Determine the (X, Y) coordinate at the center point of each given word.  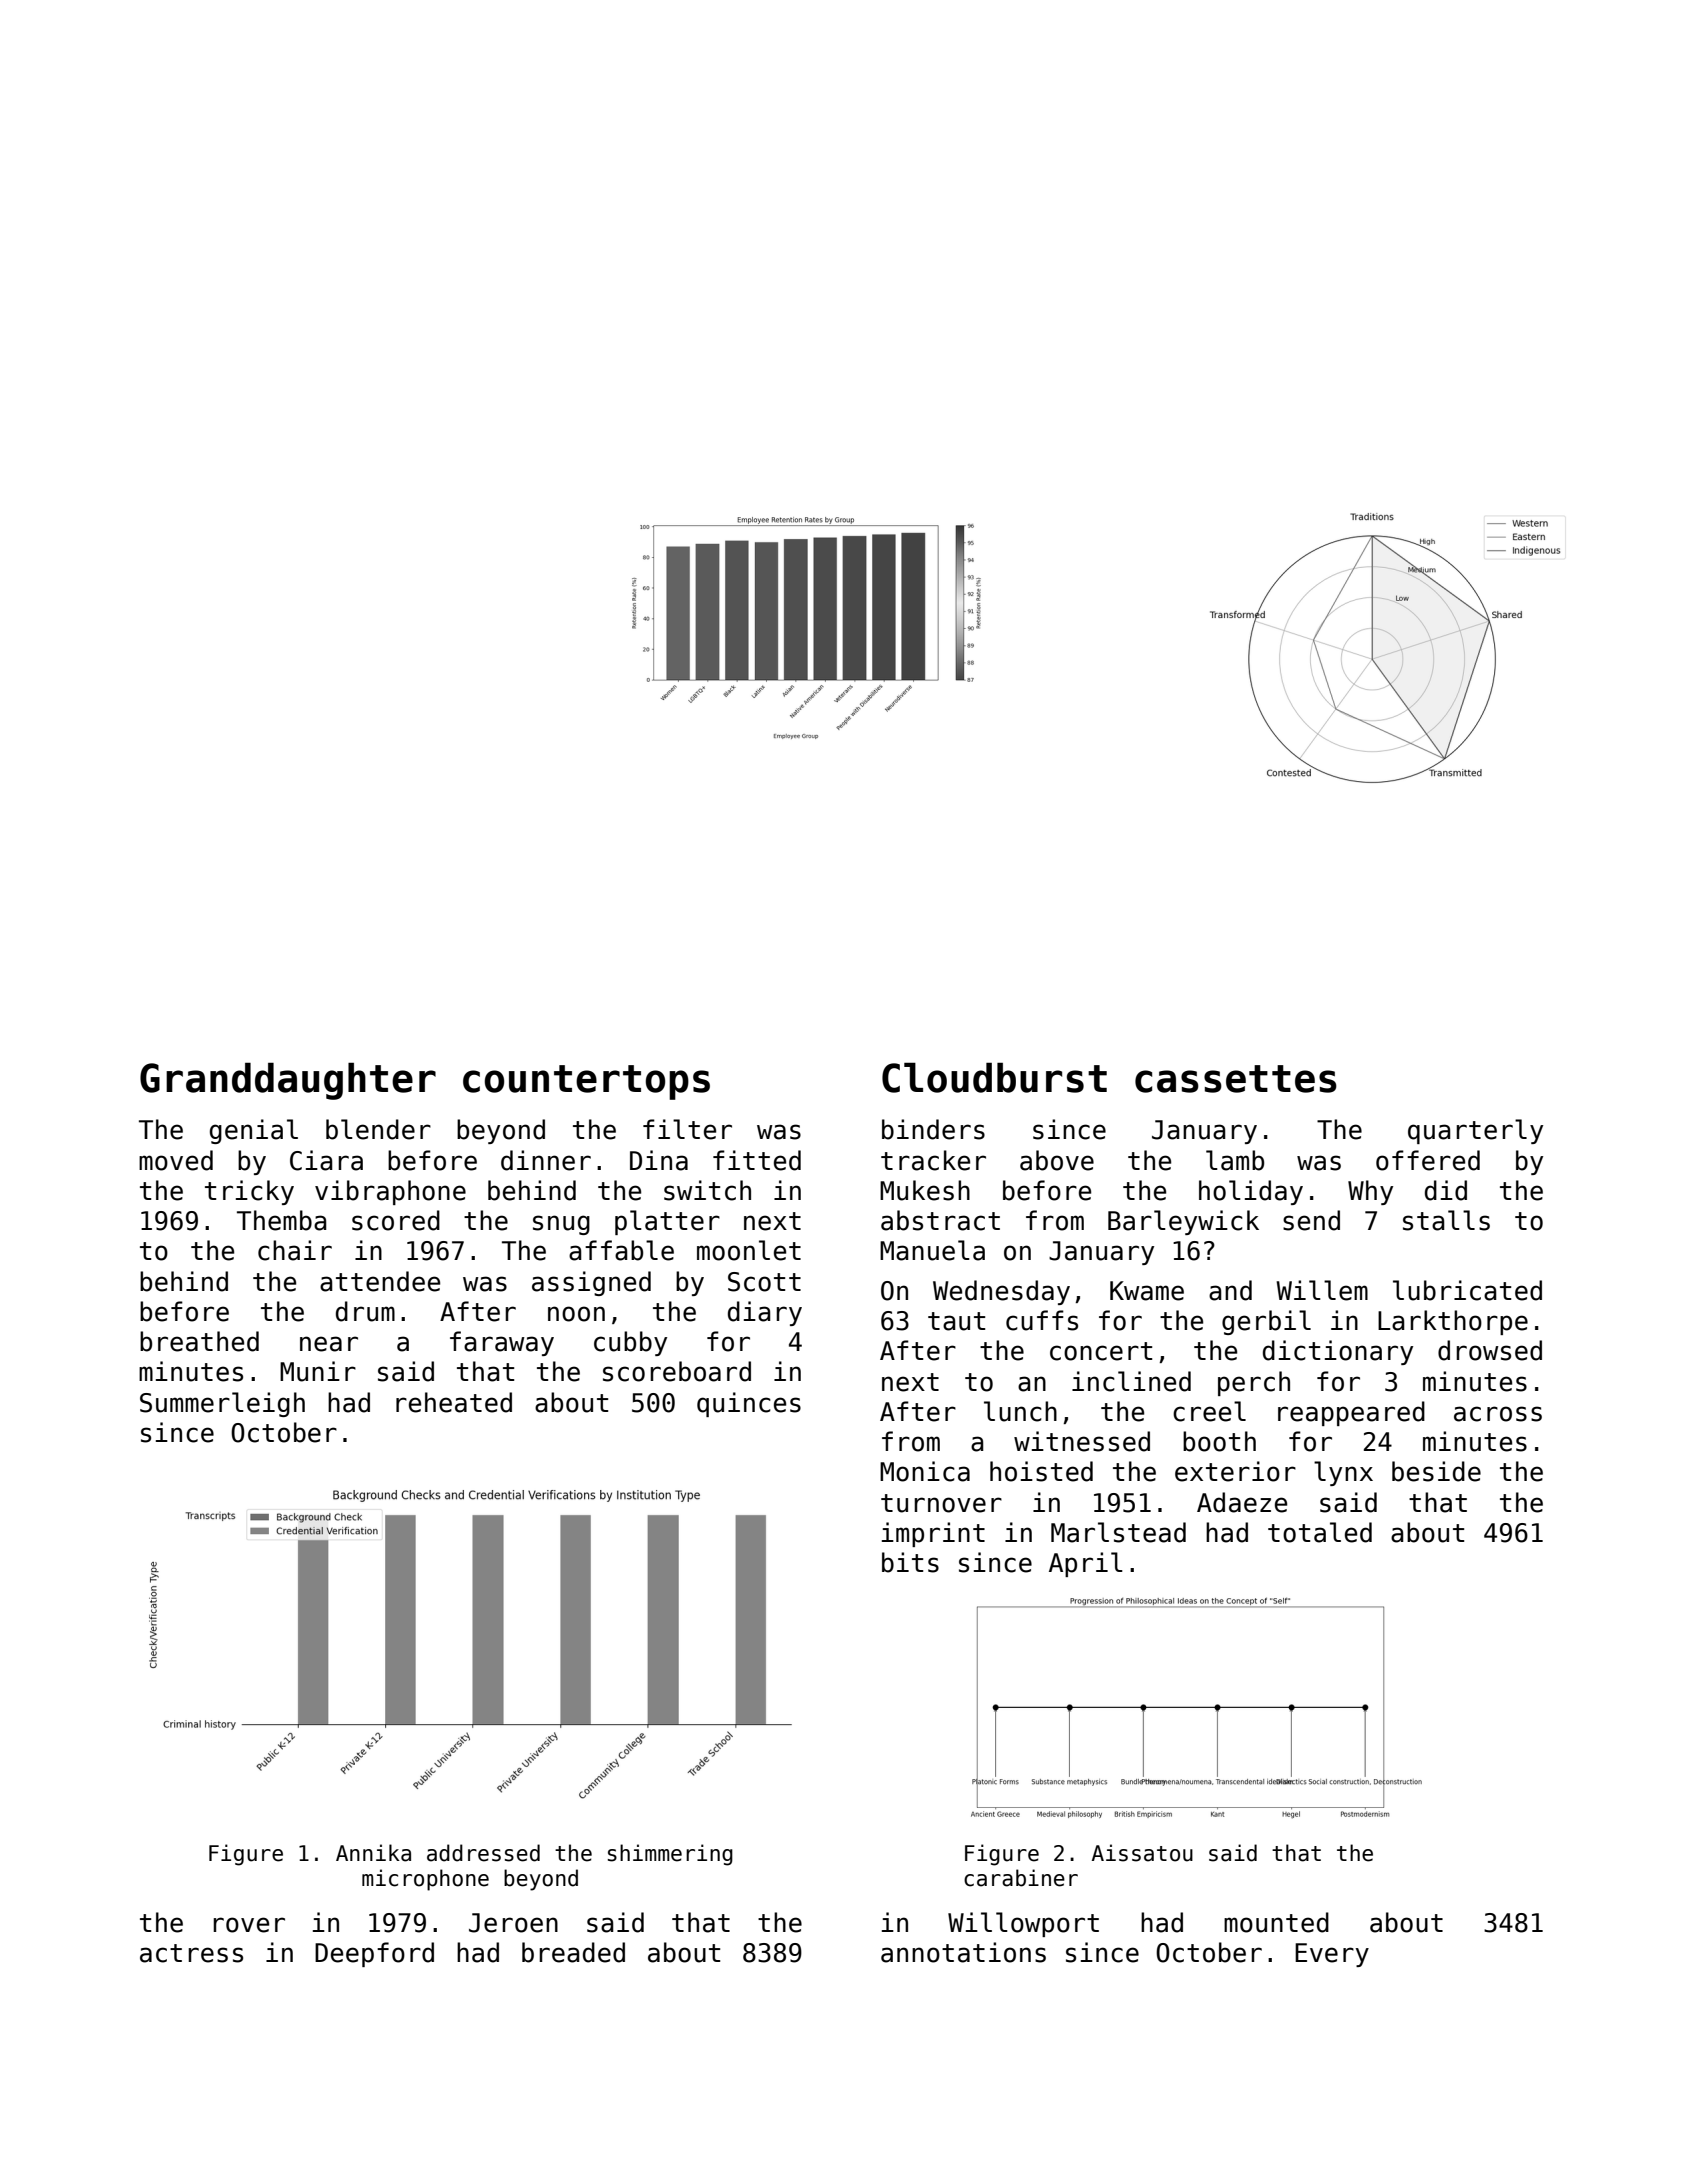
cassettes (1236, 1079)
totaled (1320, 1532)
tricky (249, 1192)
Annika (373, 1853)
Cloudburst (994, 1077)
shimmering (670, 1855)
